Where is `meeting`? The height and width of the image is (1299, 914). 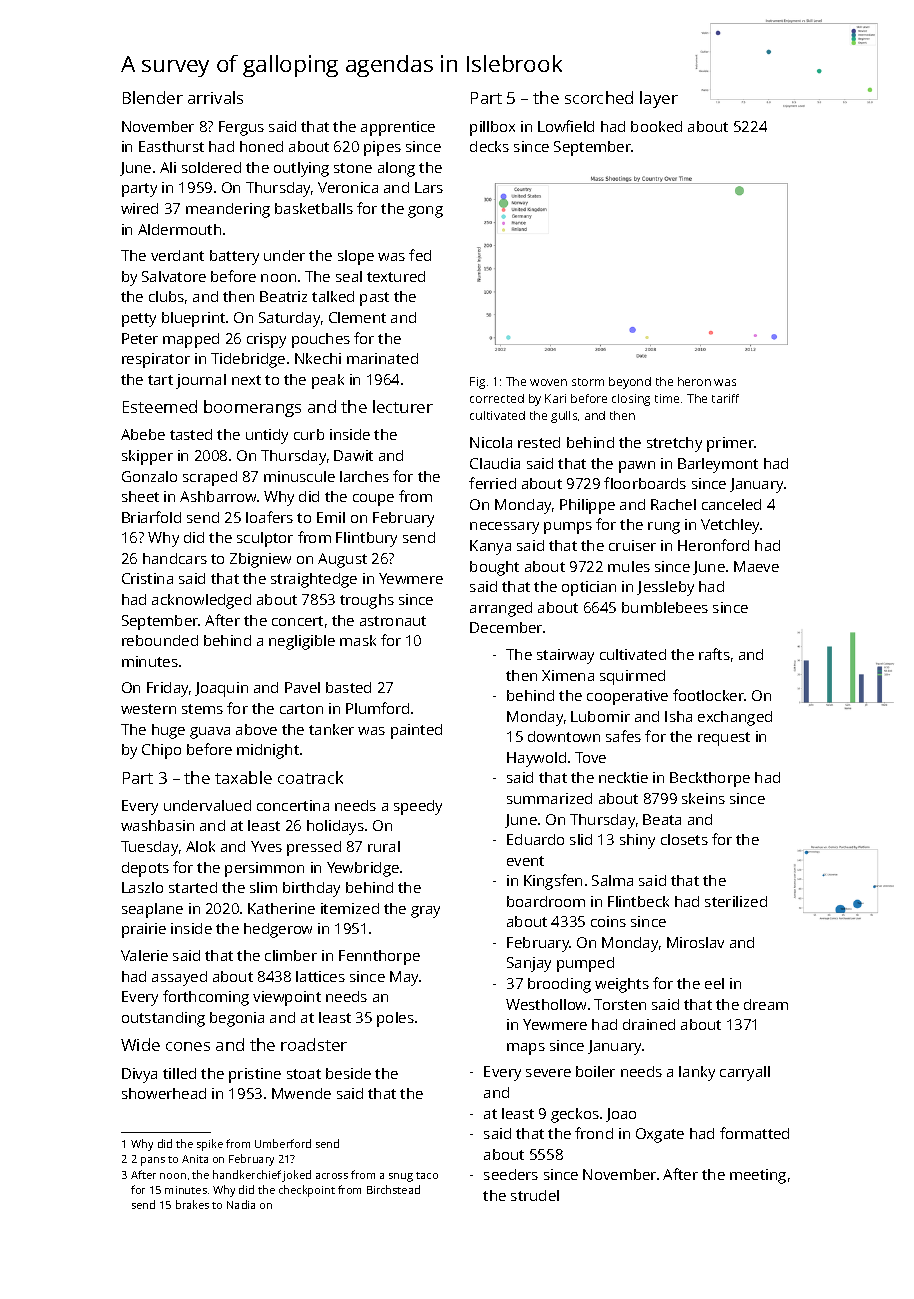
meeting is located at coordinates (758, 1176).
